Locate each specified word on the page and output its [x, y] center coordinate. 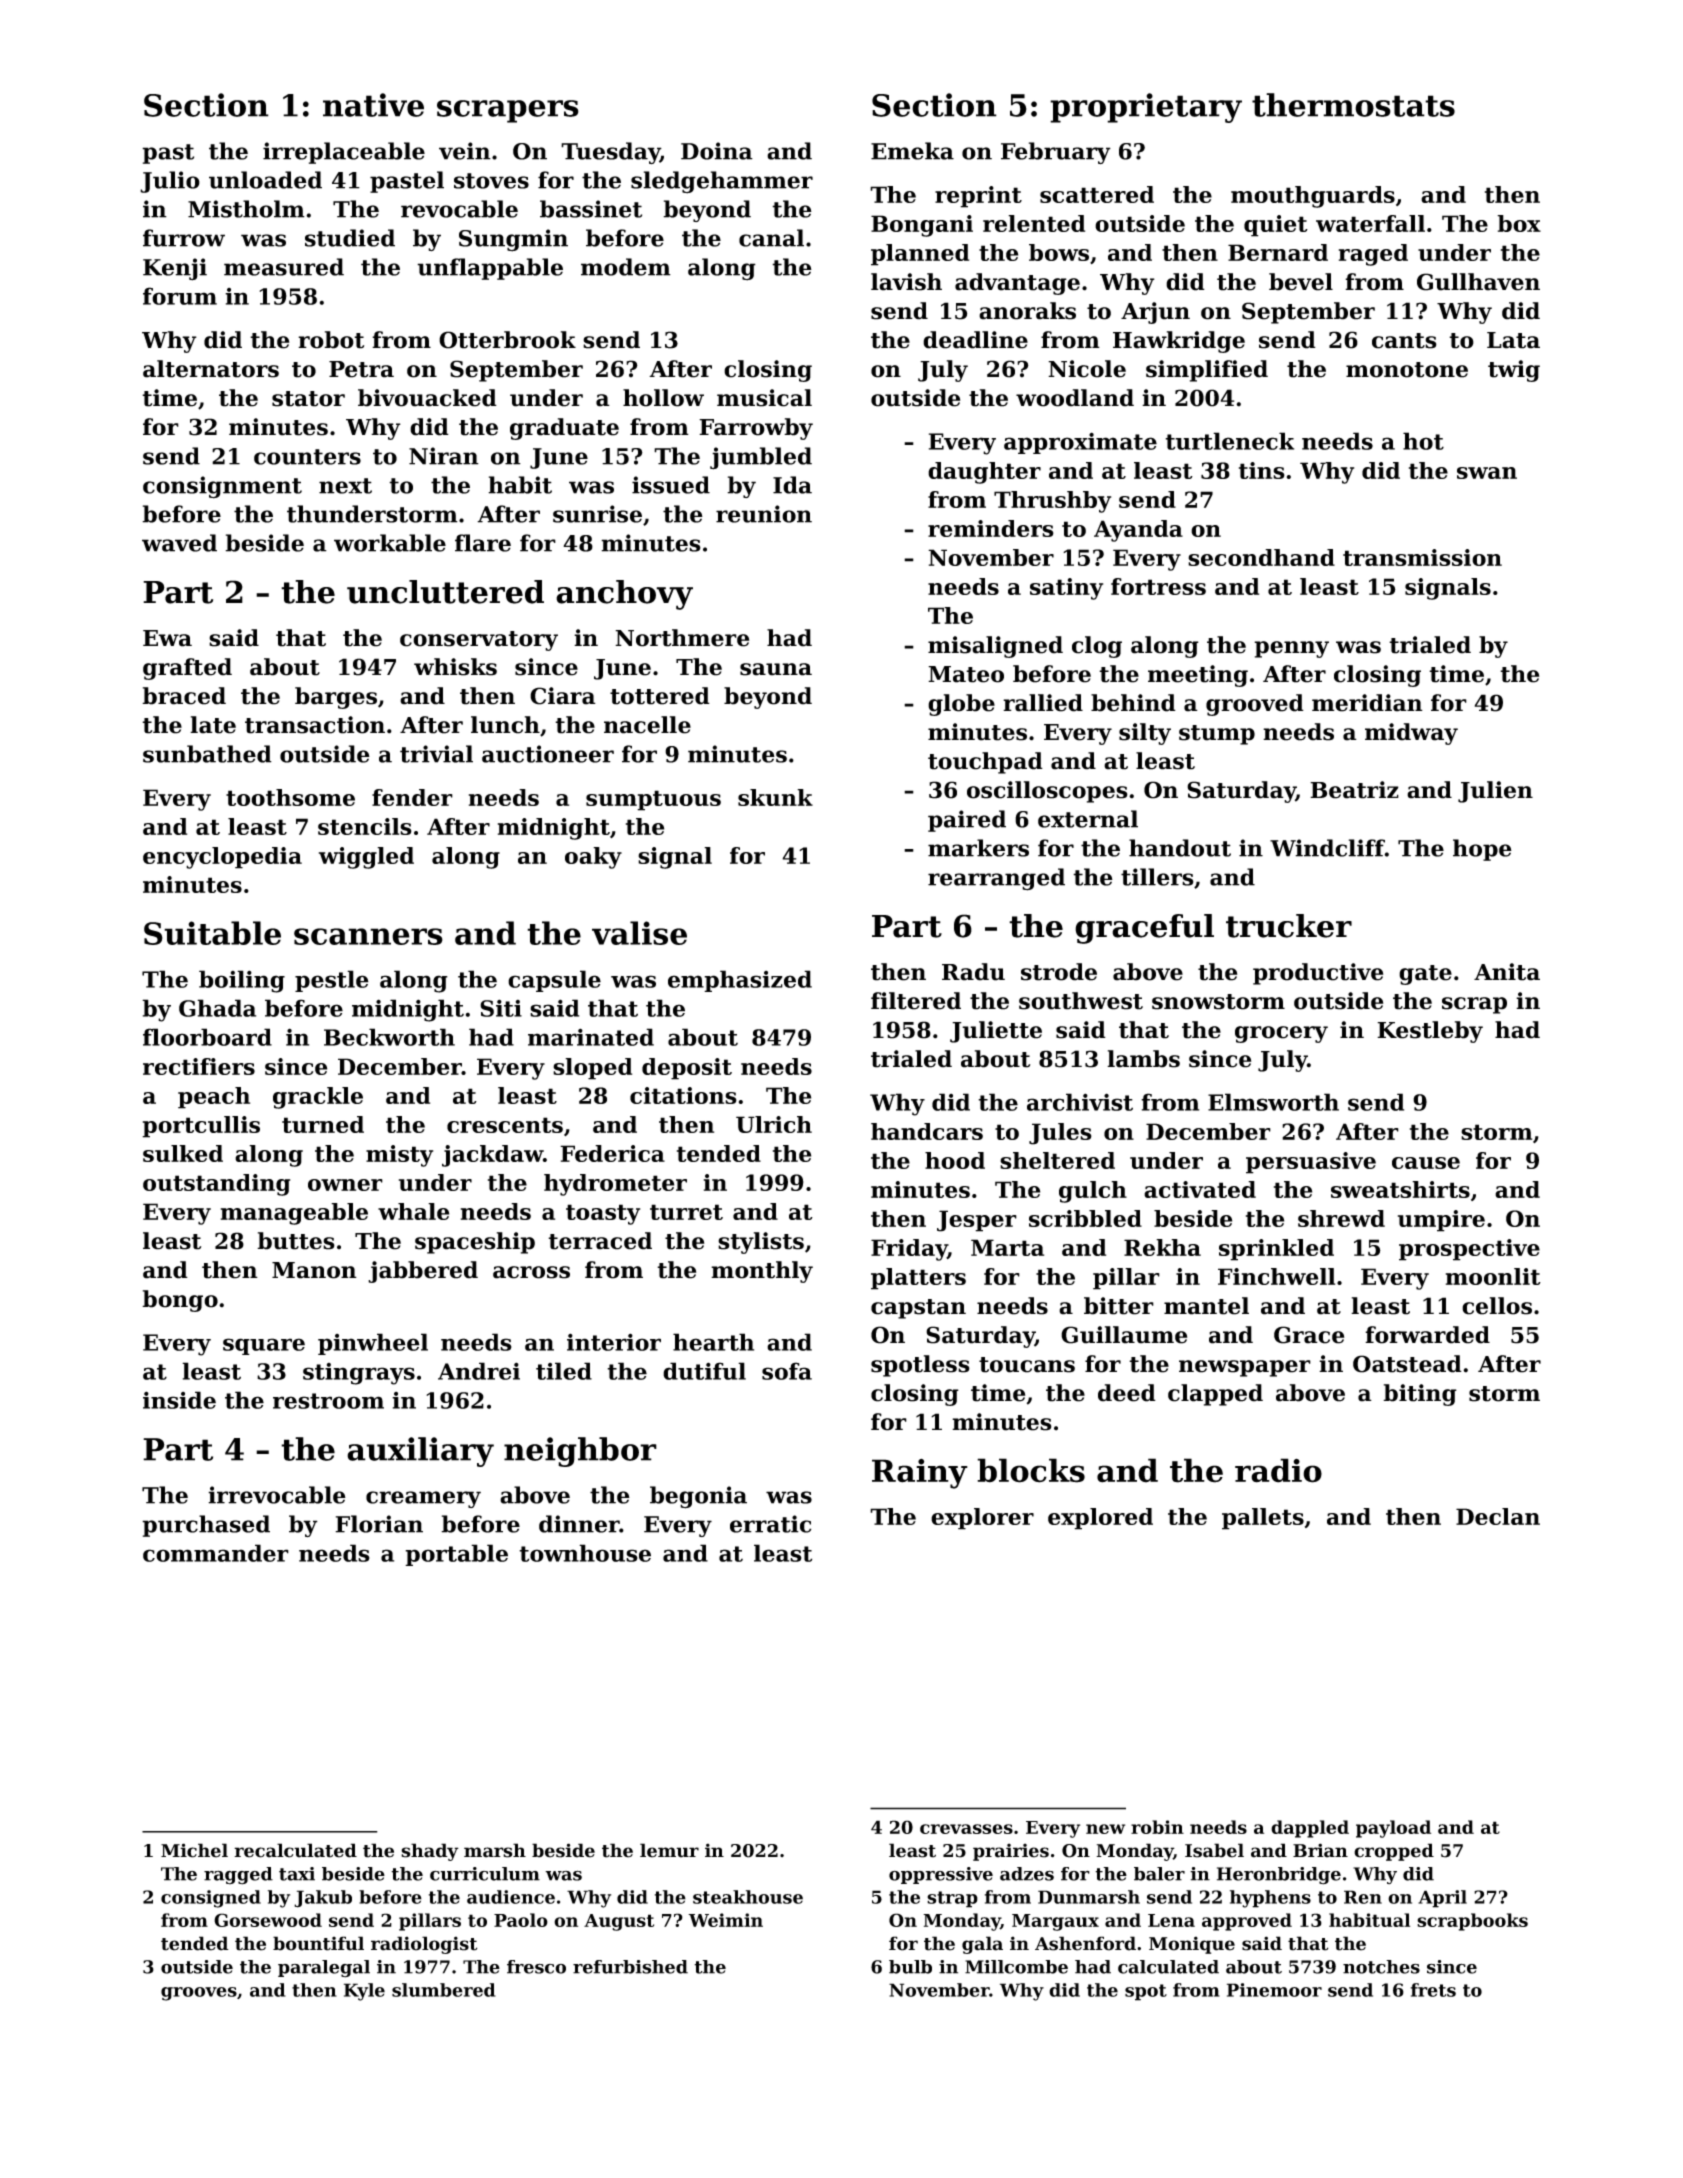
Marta [1007, 1247]
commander [216, 1553]
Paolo [521, 1920]
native [373, 105]
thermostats [1353, 105]
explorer [982, 1519]
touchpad [985, 763]
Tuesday [610, 153]
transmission [1422, 557]
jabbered [423, 1272]
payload [1393, 1829]
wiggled [366, 858]
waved [179, 543]
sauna [776, 669]
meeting [1198, 676]
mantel [1206, 1306]
